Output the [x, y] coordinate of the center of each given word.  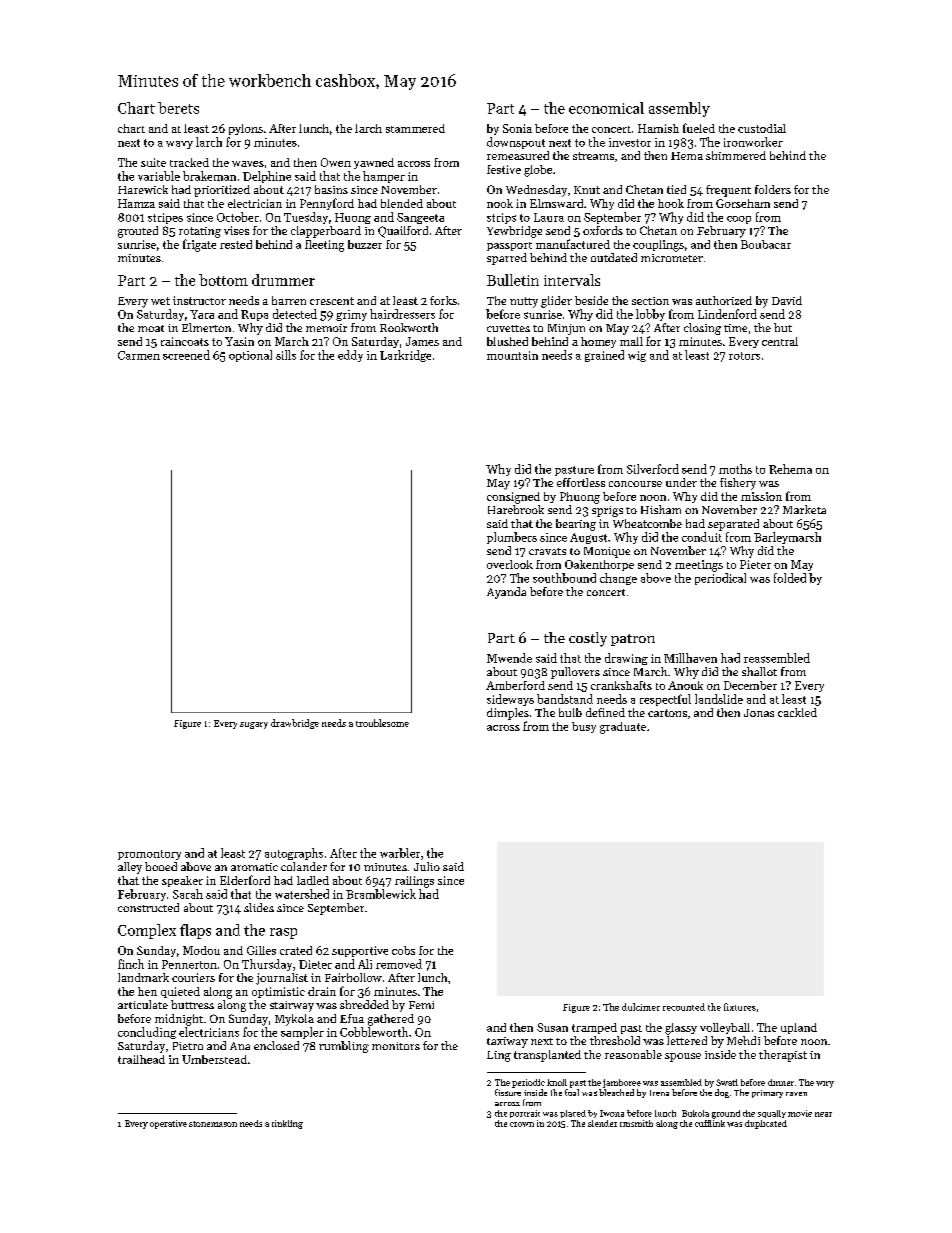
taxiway [507, 1042]
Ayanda [506, 593]
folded [790, 578]
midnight [179, 1020]
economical [606, 108]
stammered [415, 128]
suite [153, 162]
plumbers [512, 538]
